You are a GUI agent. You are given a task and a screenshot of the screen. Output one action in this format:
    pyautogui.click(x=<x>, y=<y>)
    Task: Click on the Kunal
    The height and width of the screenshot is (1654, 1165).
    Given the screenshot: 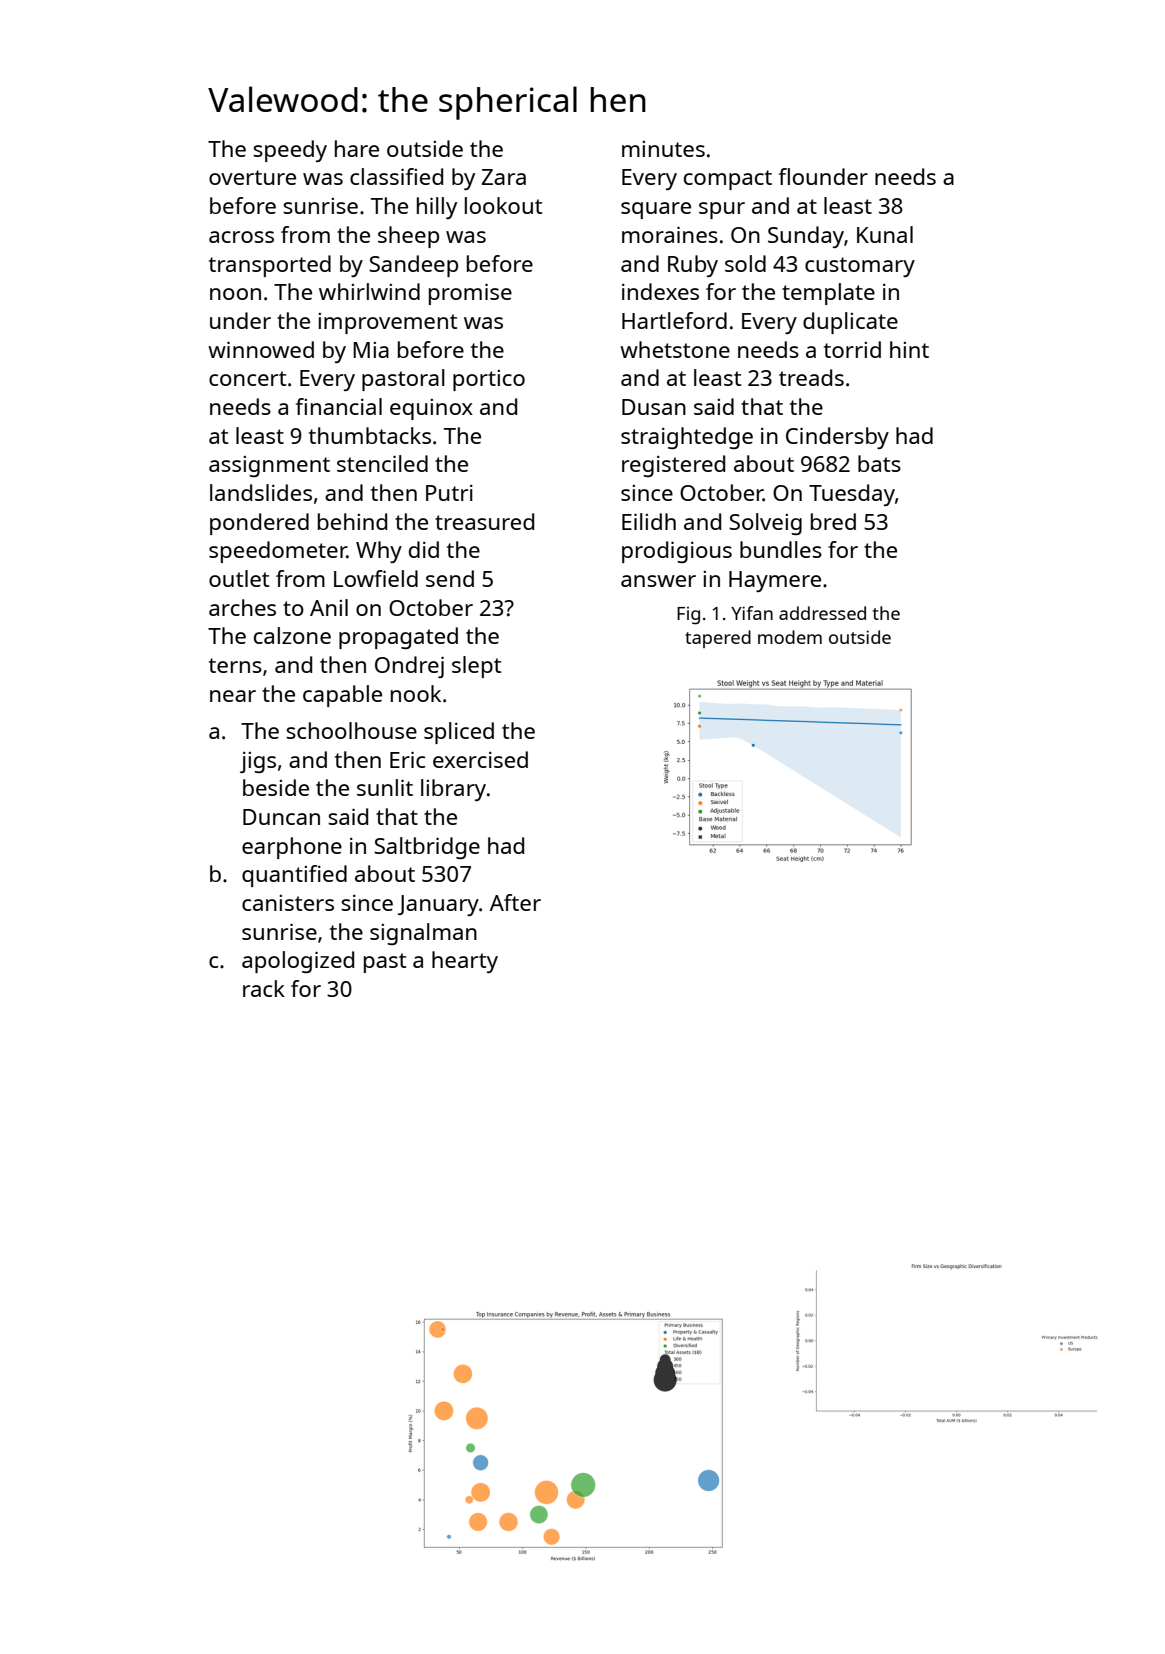 What is the action you would take?
    pyautogui.click(x=885, y=234)
